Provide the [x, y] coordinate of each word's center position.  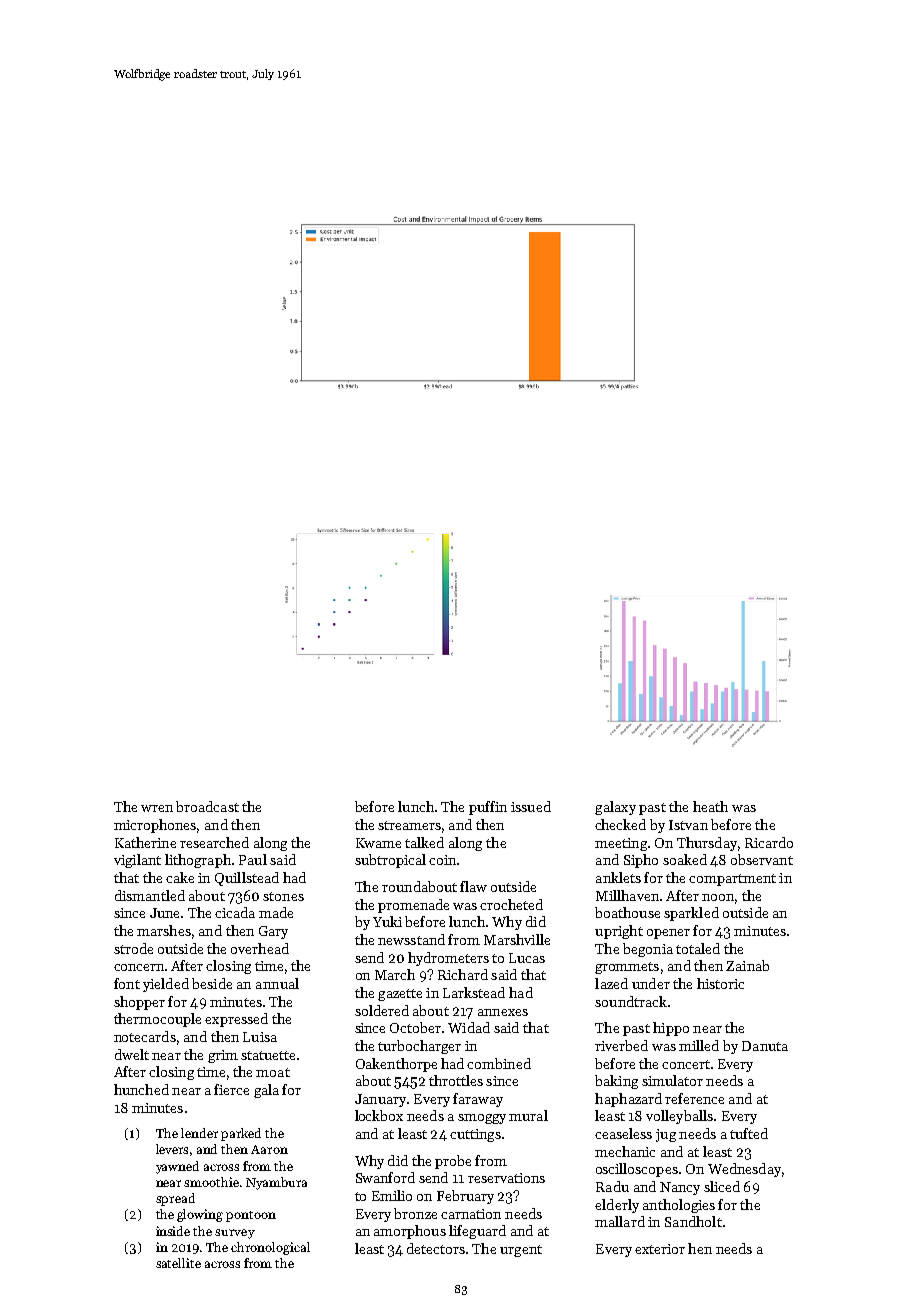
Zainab [747, 965]
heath [710, 806]
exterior [660, 1249]
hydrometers [448, 959]
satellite [178, 1263]
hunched [141, 1089]
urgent [521, 1251]
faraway [478, 1100]
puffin [488, 808]
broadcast [207, 806]
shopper [139, 1003]
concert [686, 1064]
